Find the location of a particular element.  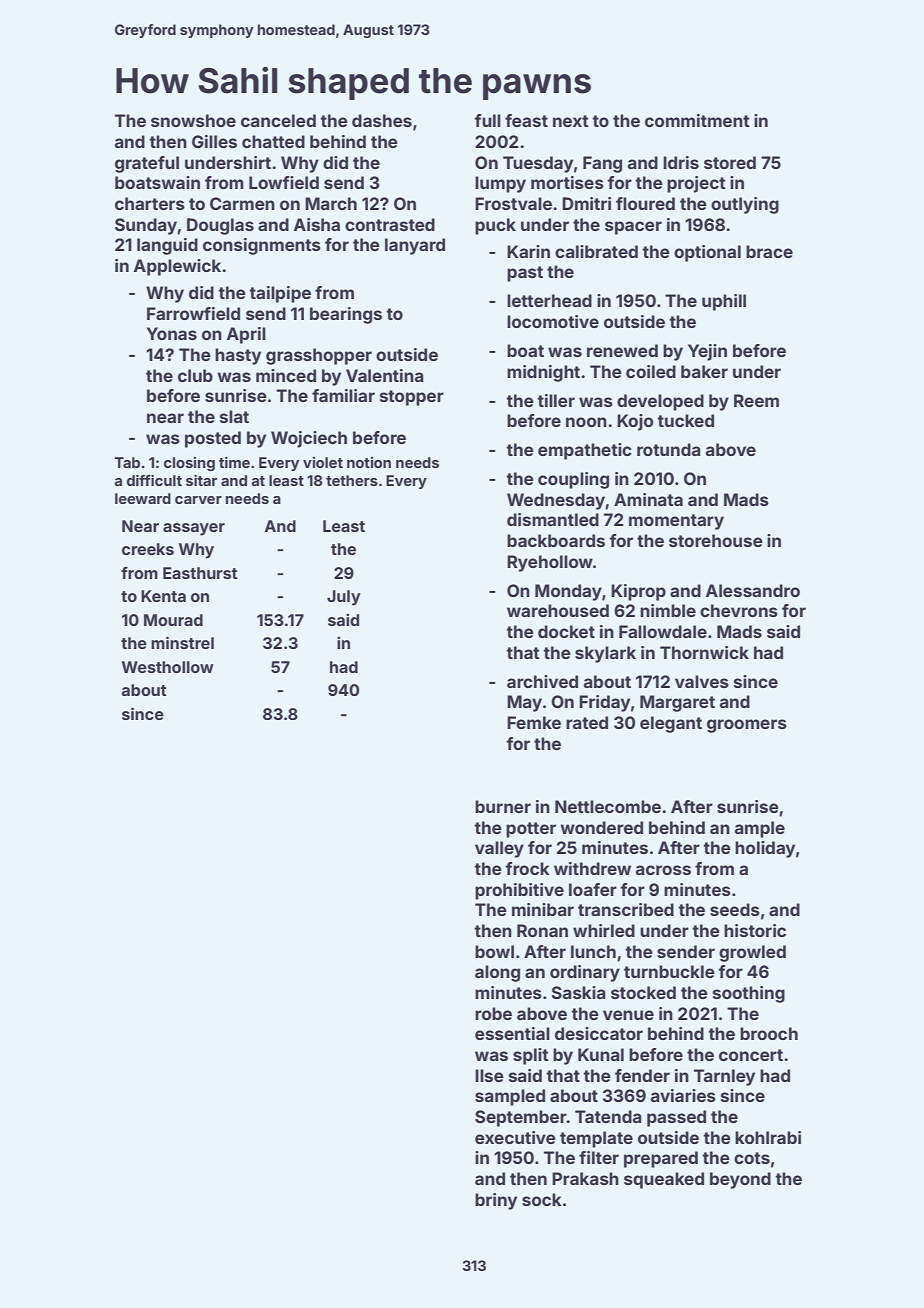

full is located at coordinates (487, 120).
